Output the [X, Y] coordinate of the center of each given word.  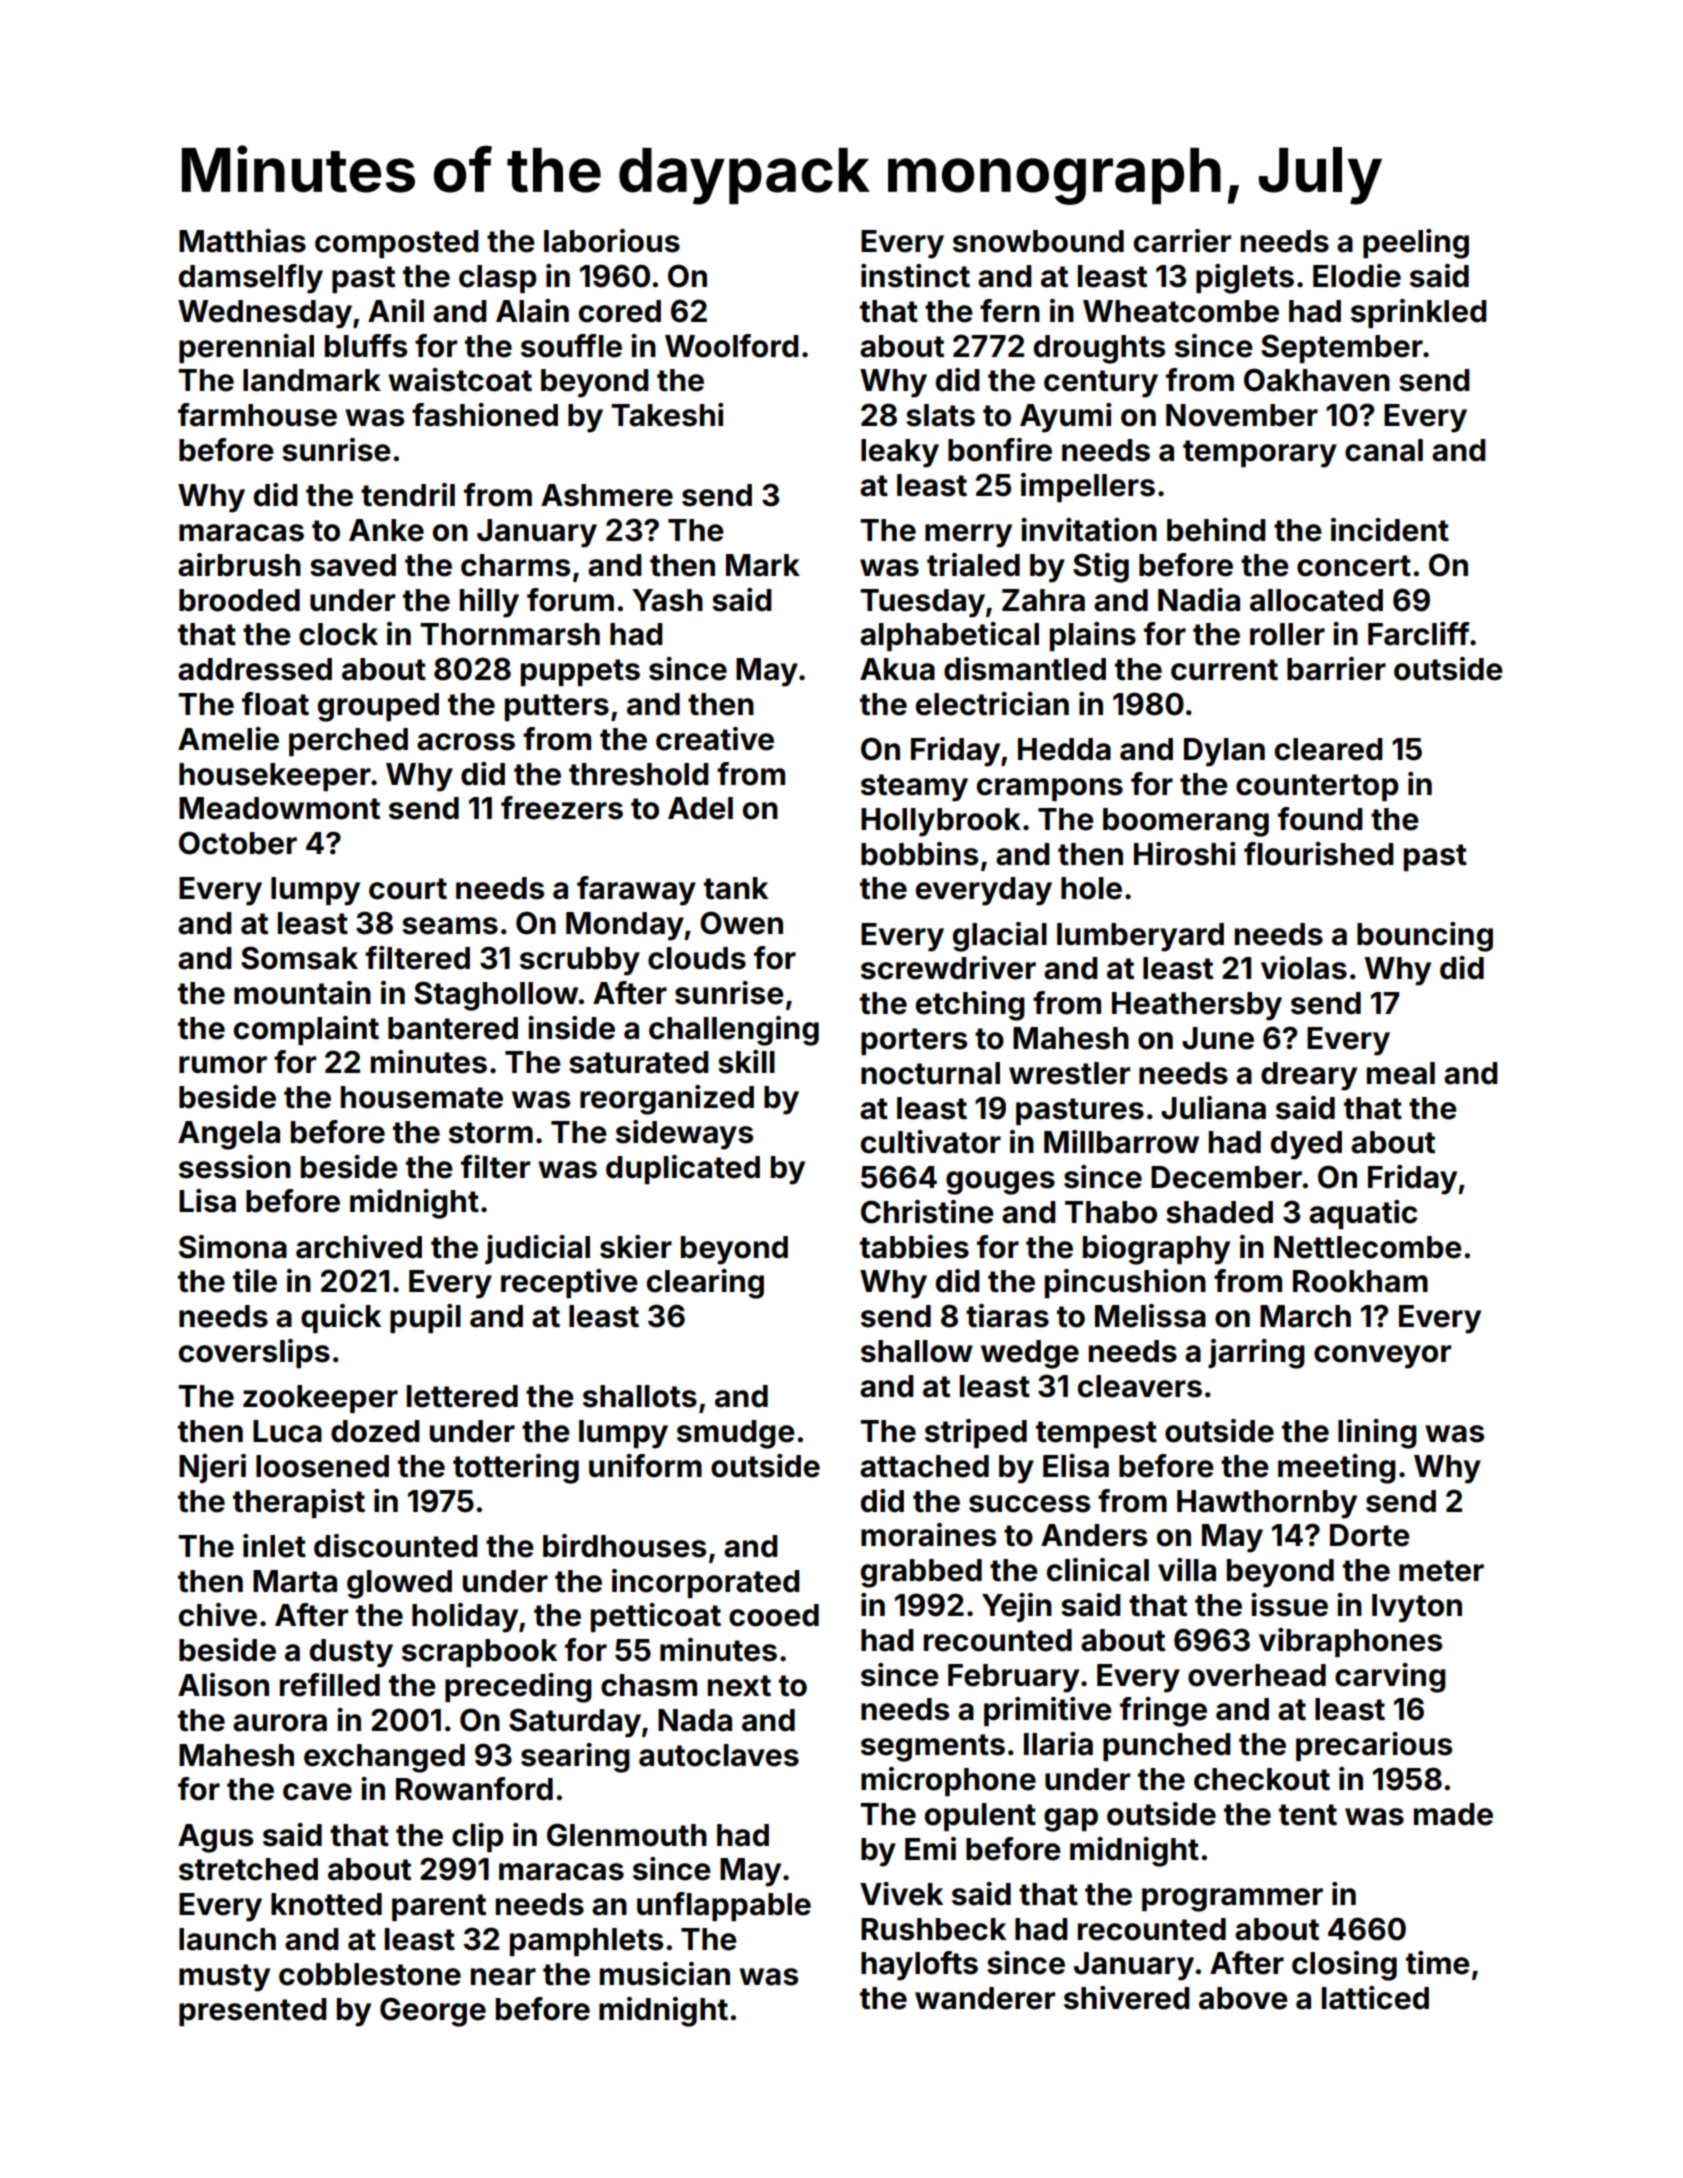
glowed [399, 1584]
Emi [930, 1848]
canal [1384, 450]
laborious [612, 241]
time [1438, 1963]
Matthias [242, 241]
